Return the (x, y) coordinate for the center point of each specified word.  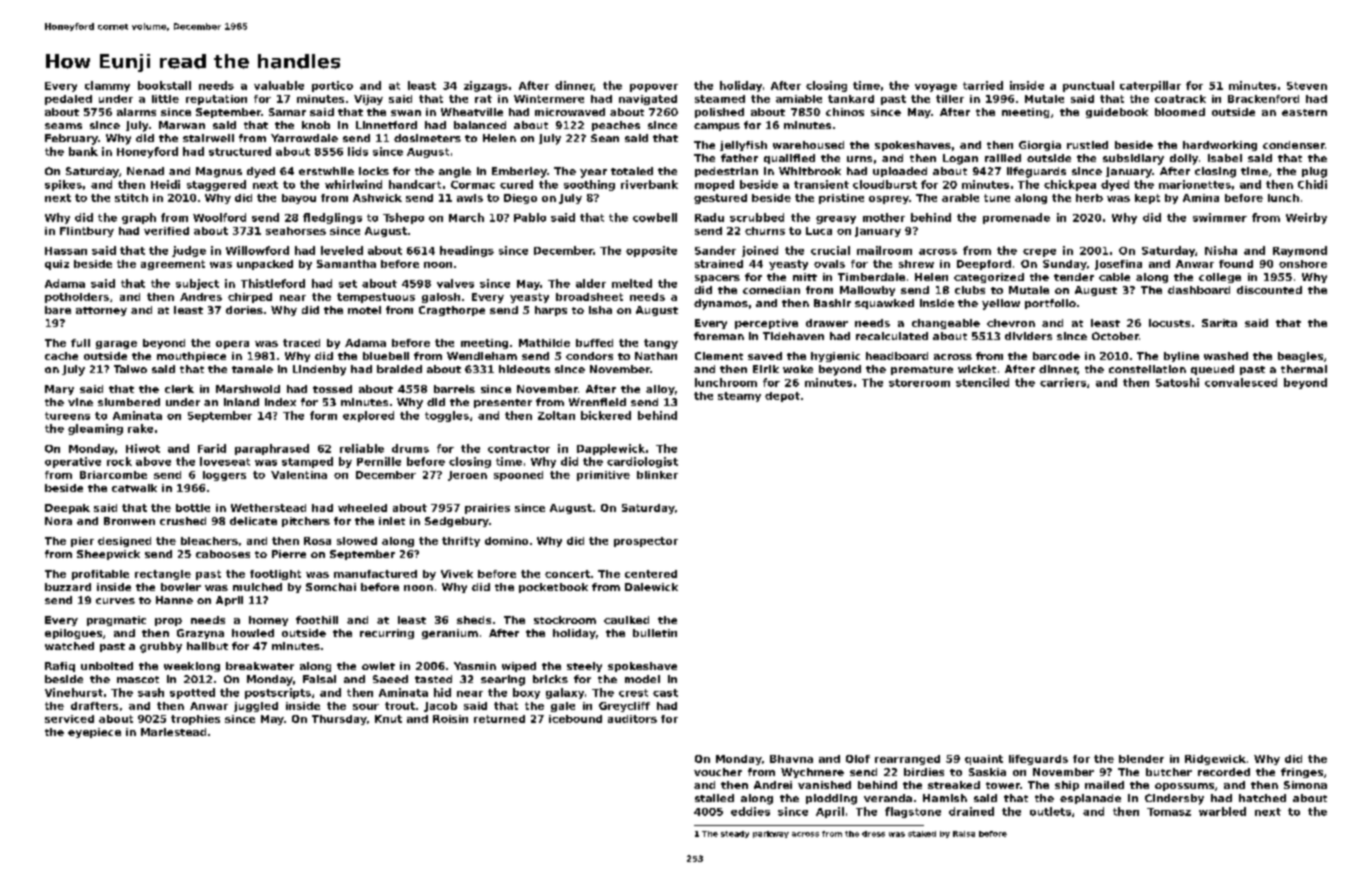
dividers (1028, 336)
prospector (646, 542)
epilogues (73, 634)
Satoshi (1177, 382)
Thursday (339, 720)
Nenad (145, 171)
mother (884, 217)
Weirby (1306, 218)
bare (58, 310)
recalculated (892, 336)
